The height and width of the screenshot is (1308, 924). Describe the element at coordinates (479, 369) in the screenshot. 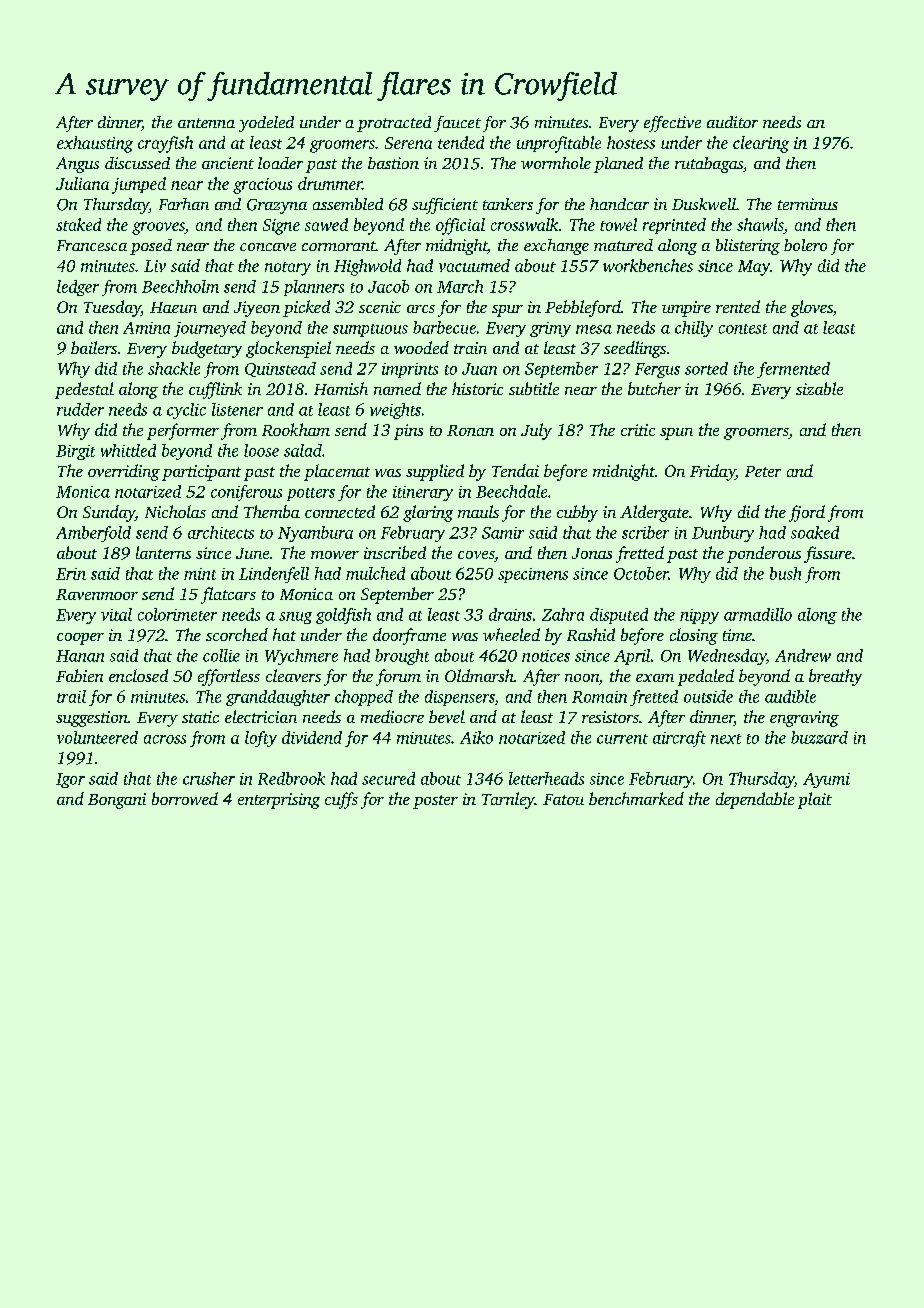

I see `Juan` at that location.
